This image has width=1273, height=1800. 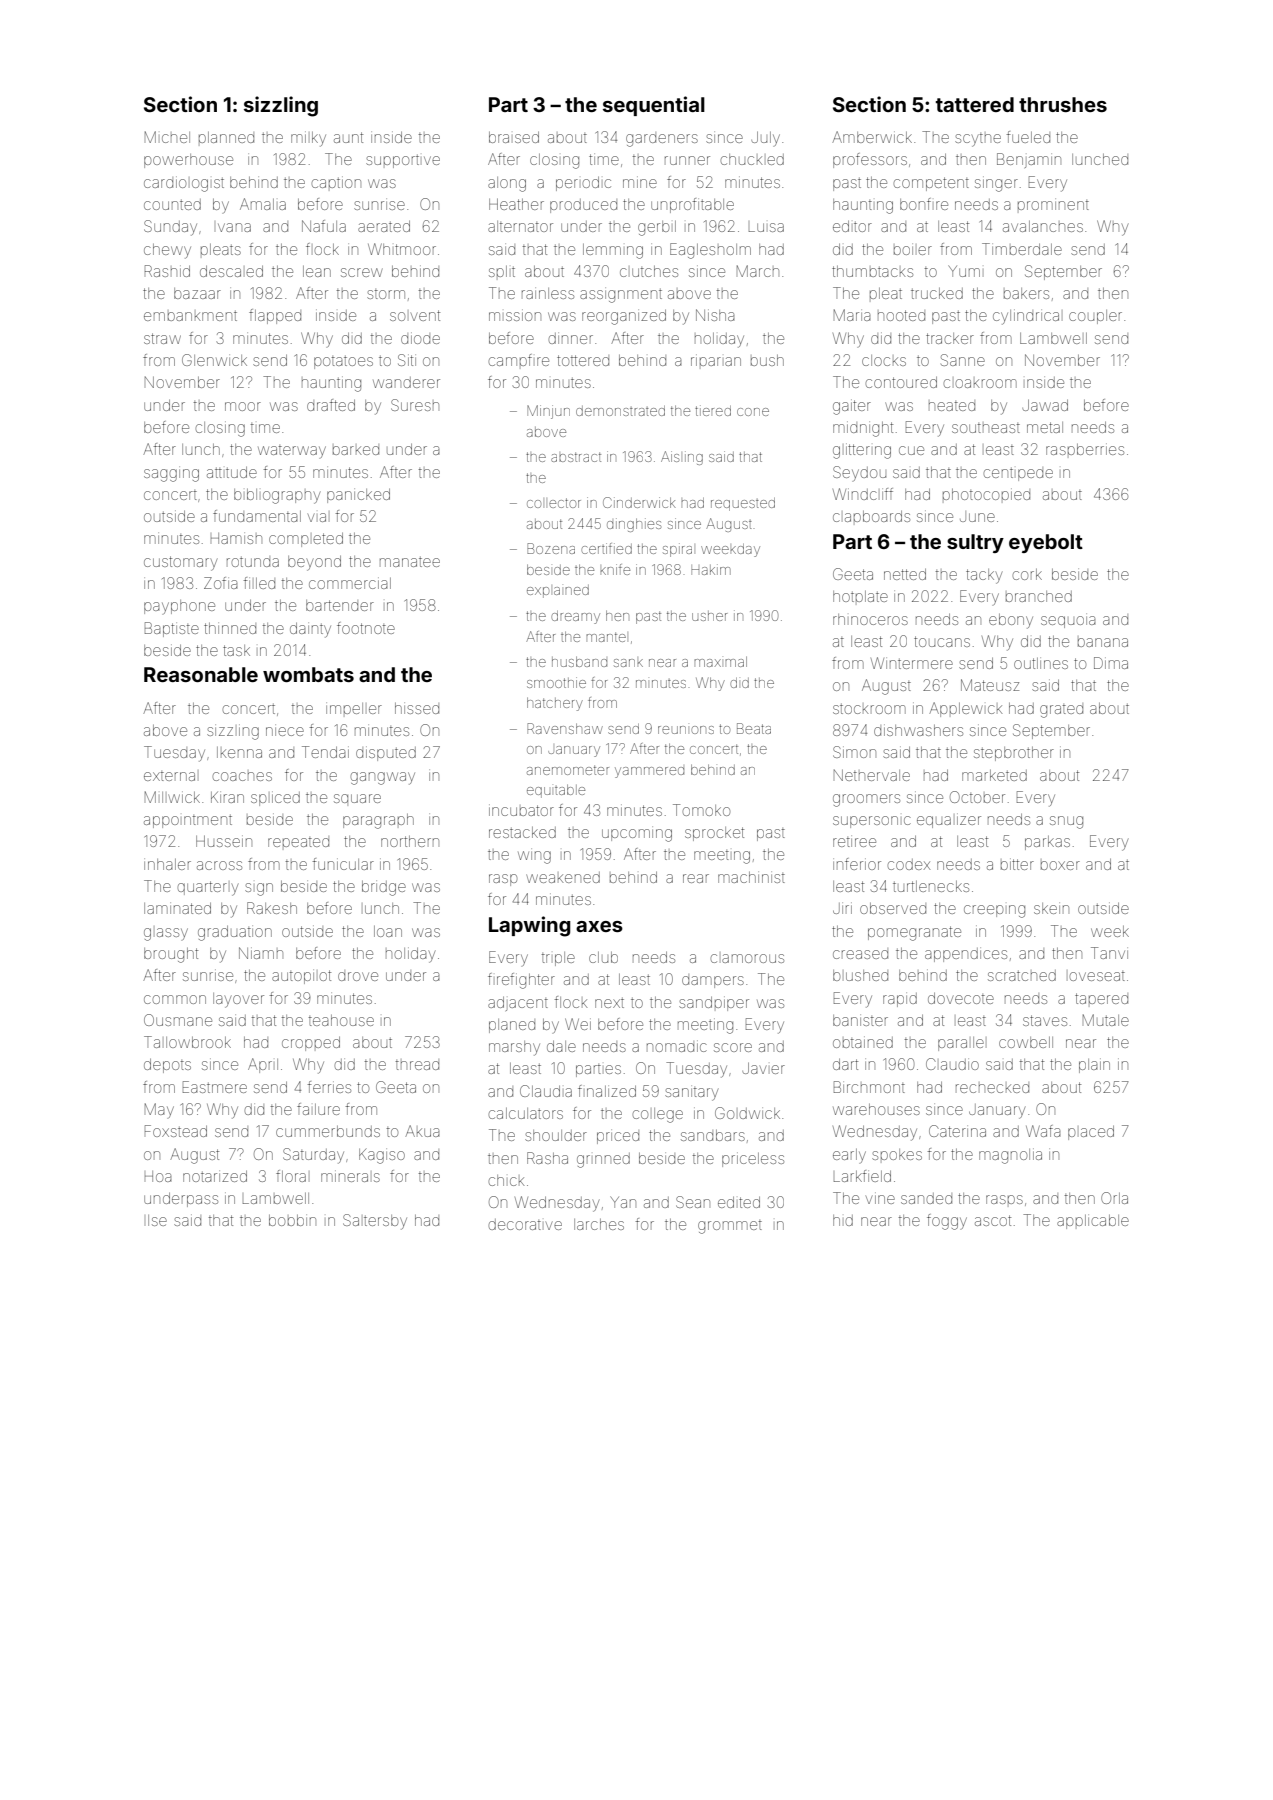 What do you see at coordinates (937, 293) in the image?
I see `trucked` at bounding box center [937, 293].
